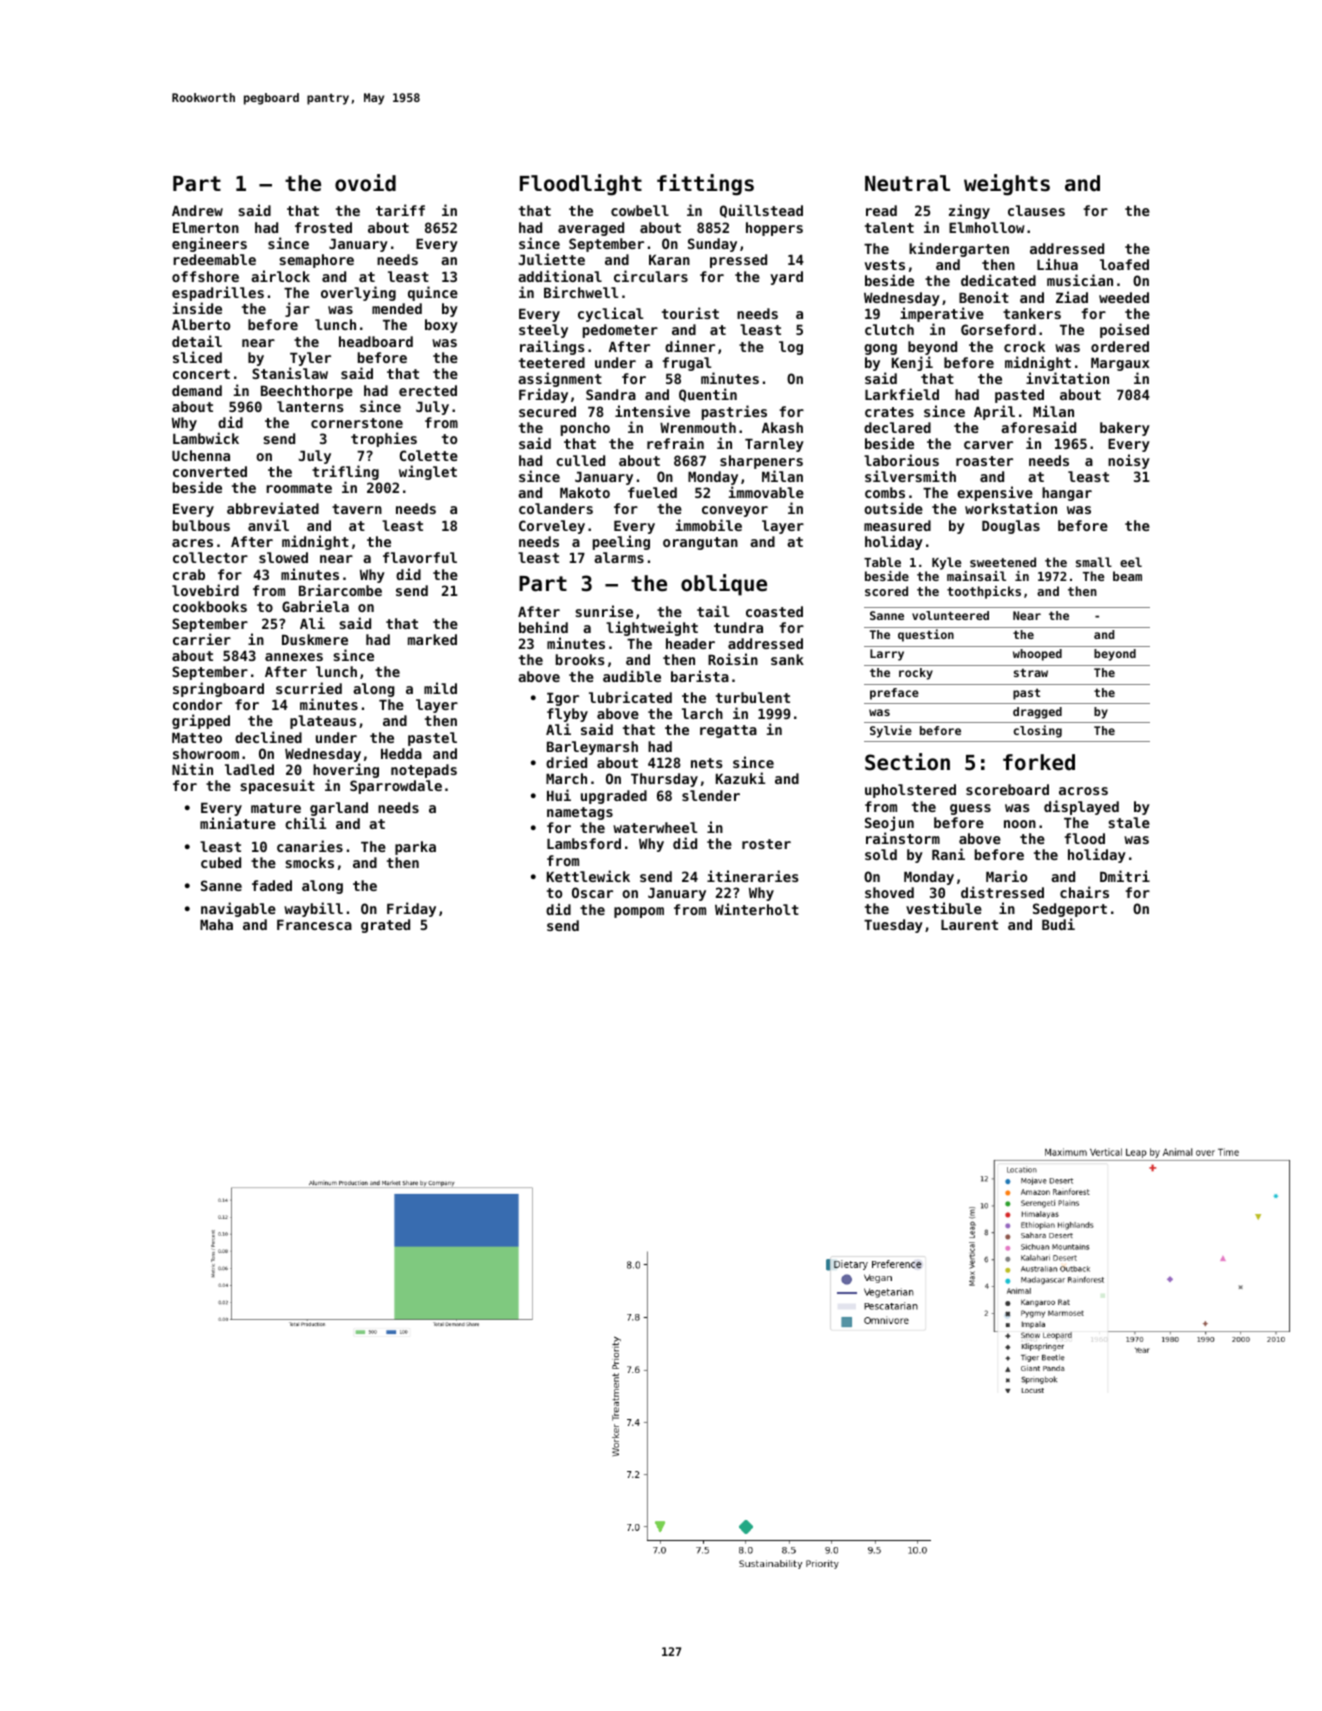  What do you see at coordinates (1080, 280) in the screenshot?
I see `musician` at bounding box center [1080, 280].
